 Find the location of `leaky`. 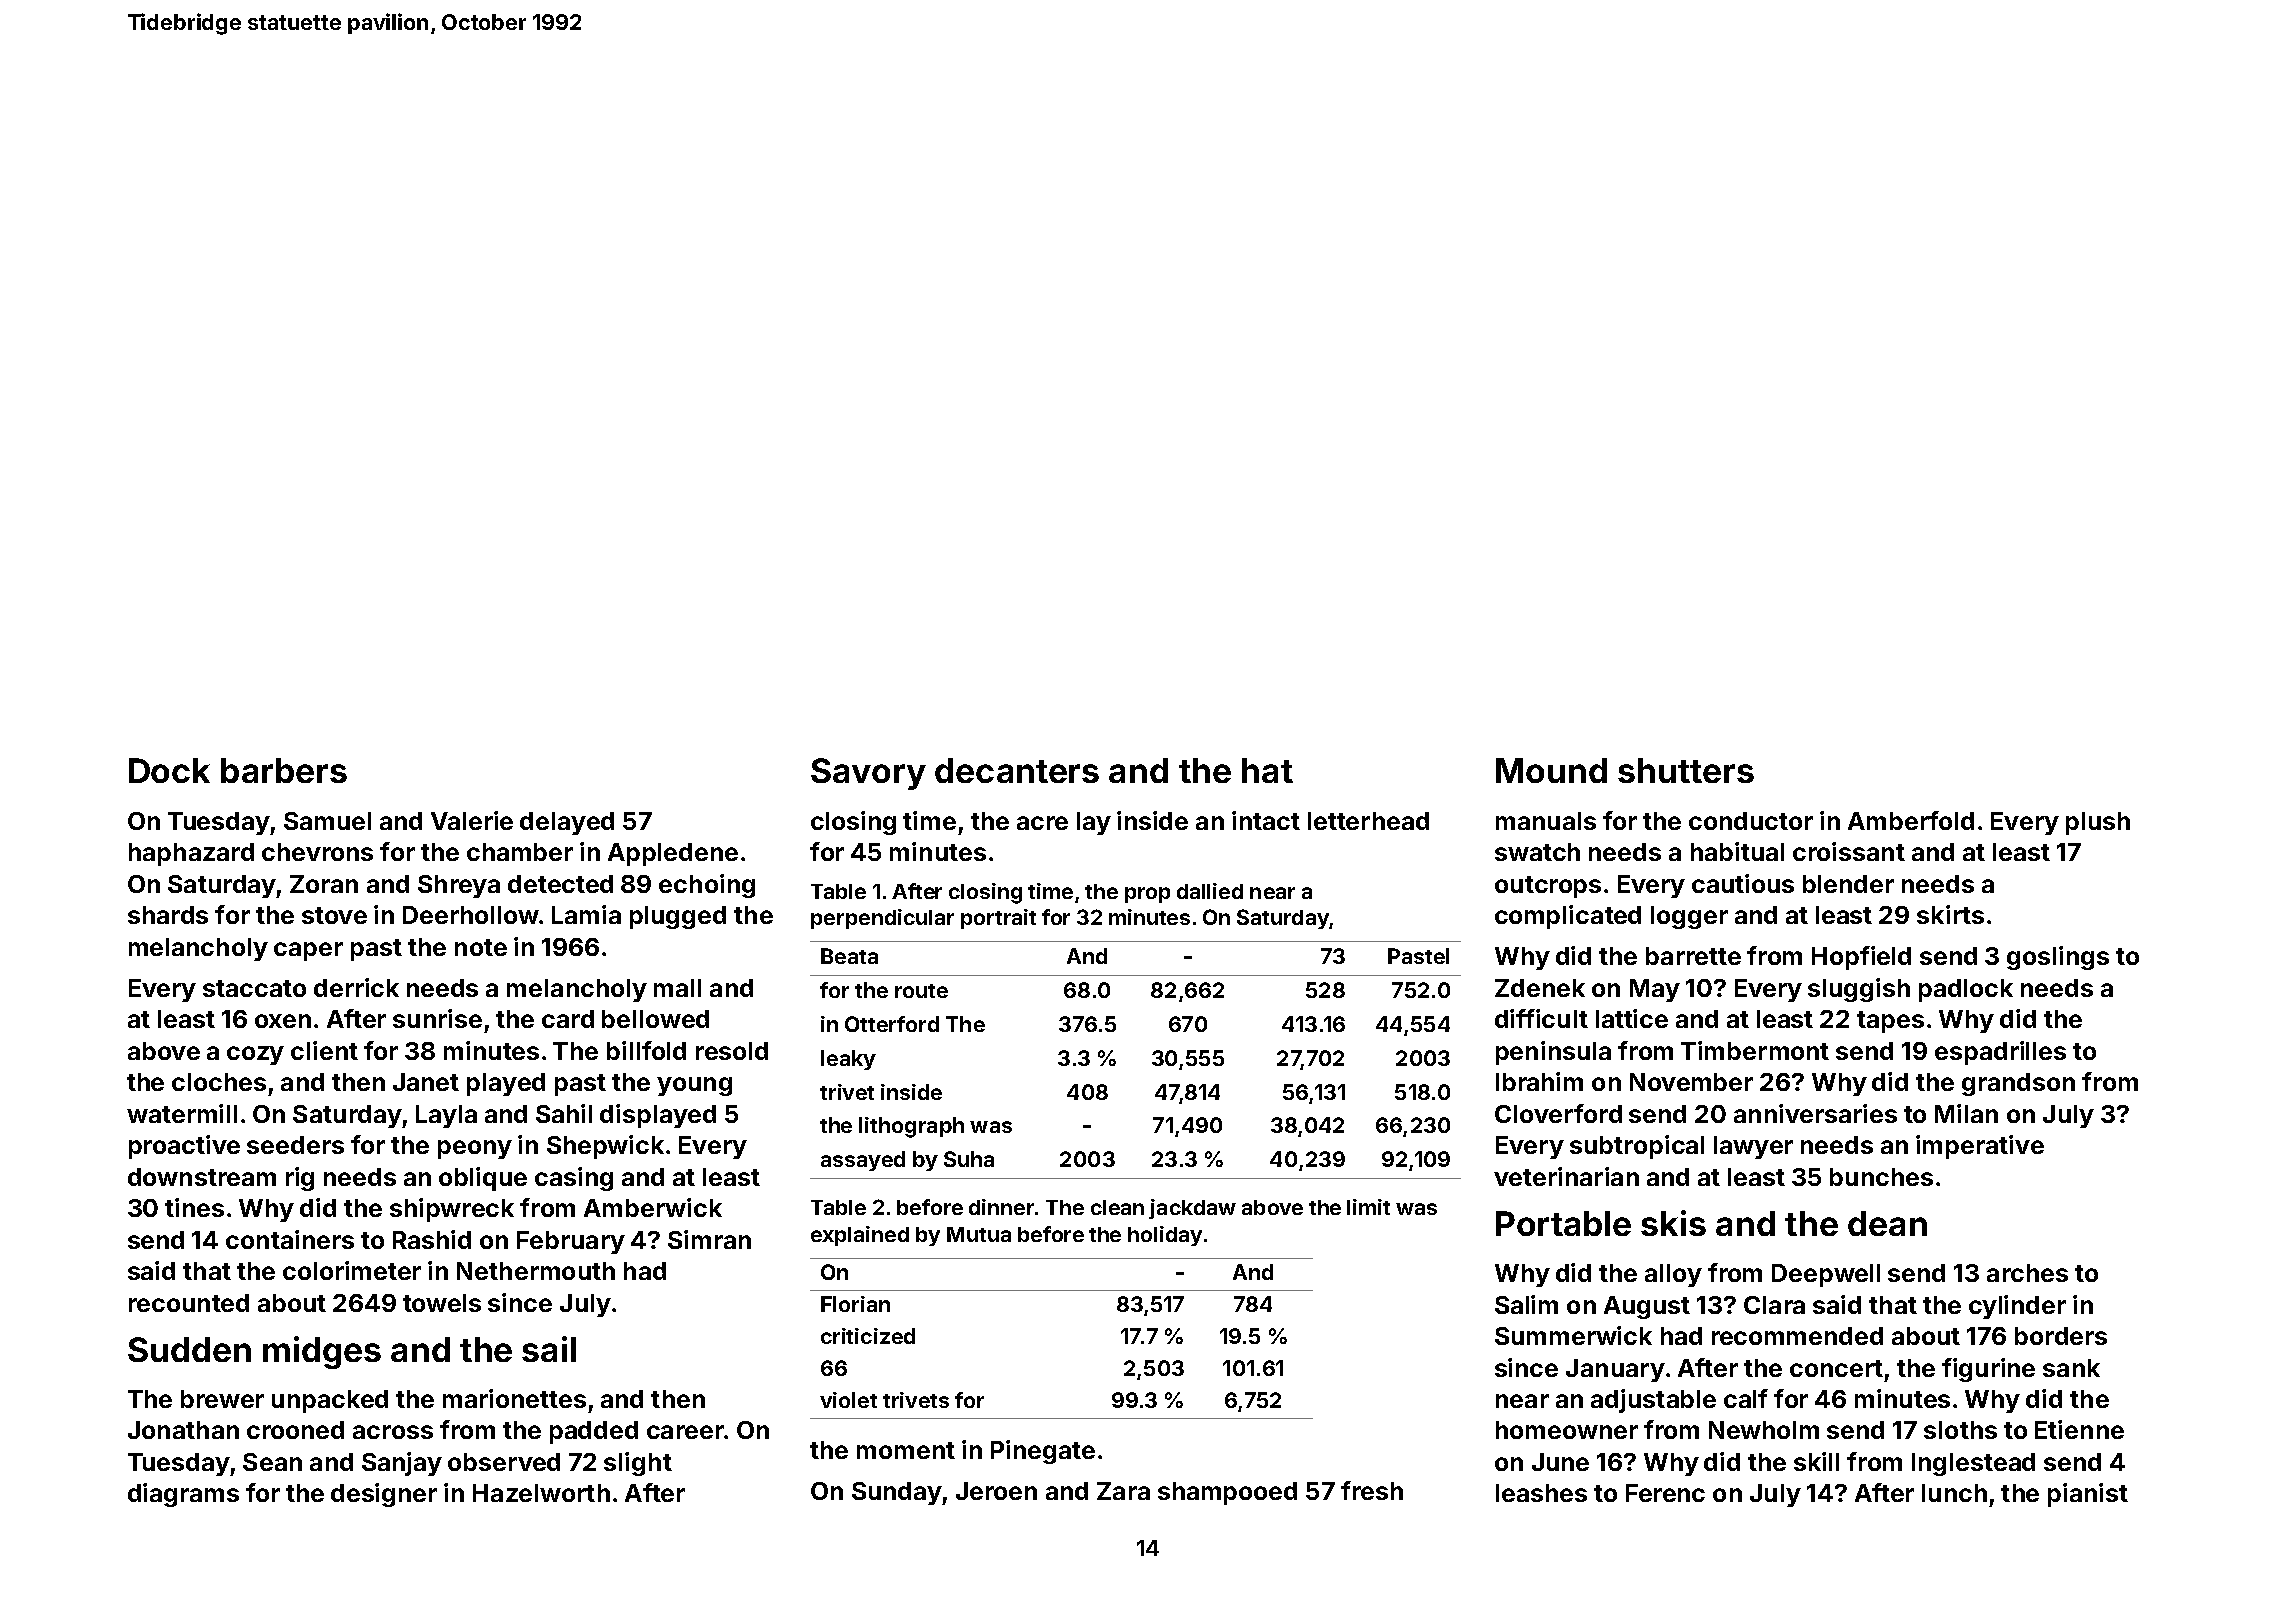

leaky is located at coordinates (848, 1060).
